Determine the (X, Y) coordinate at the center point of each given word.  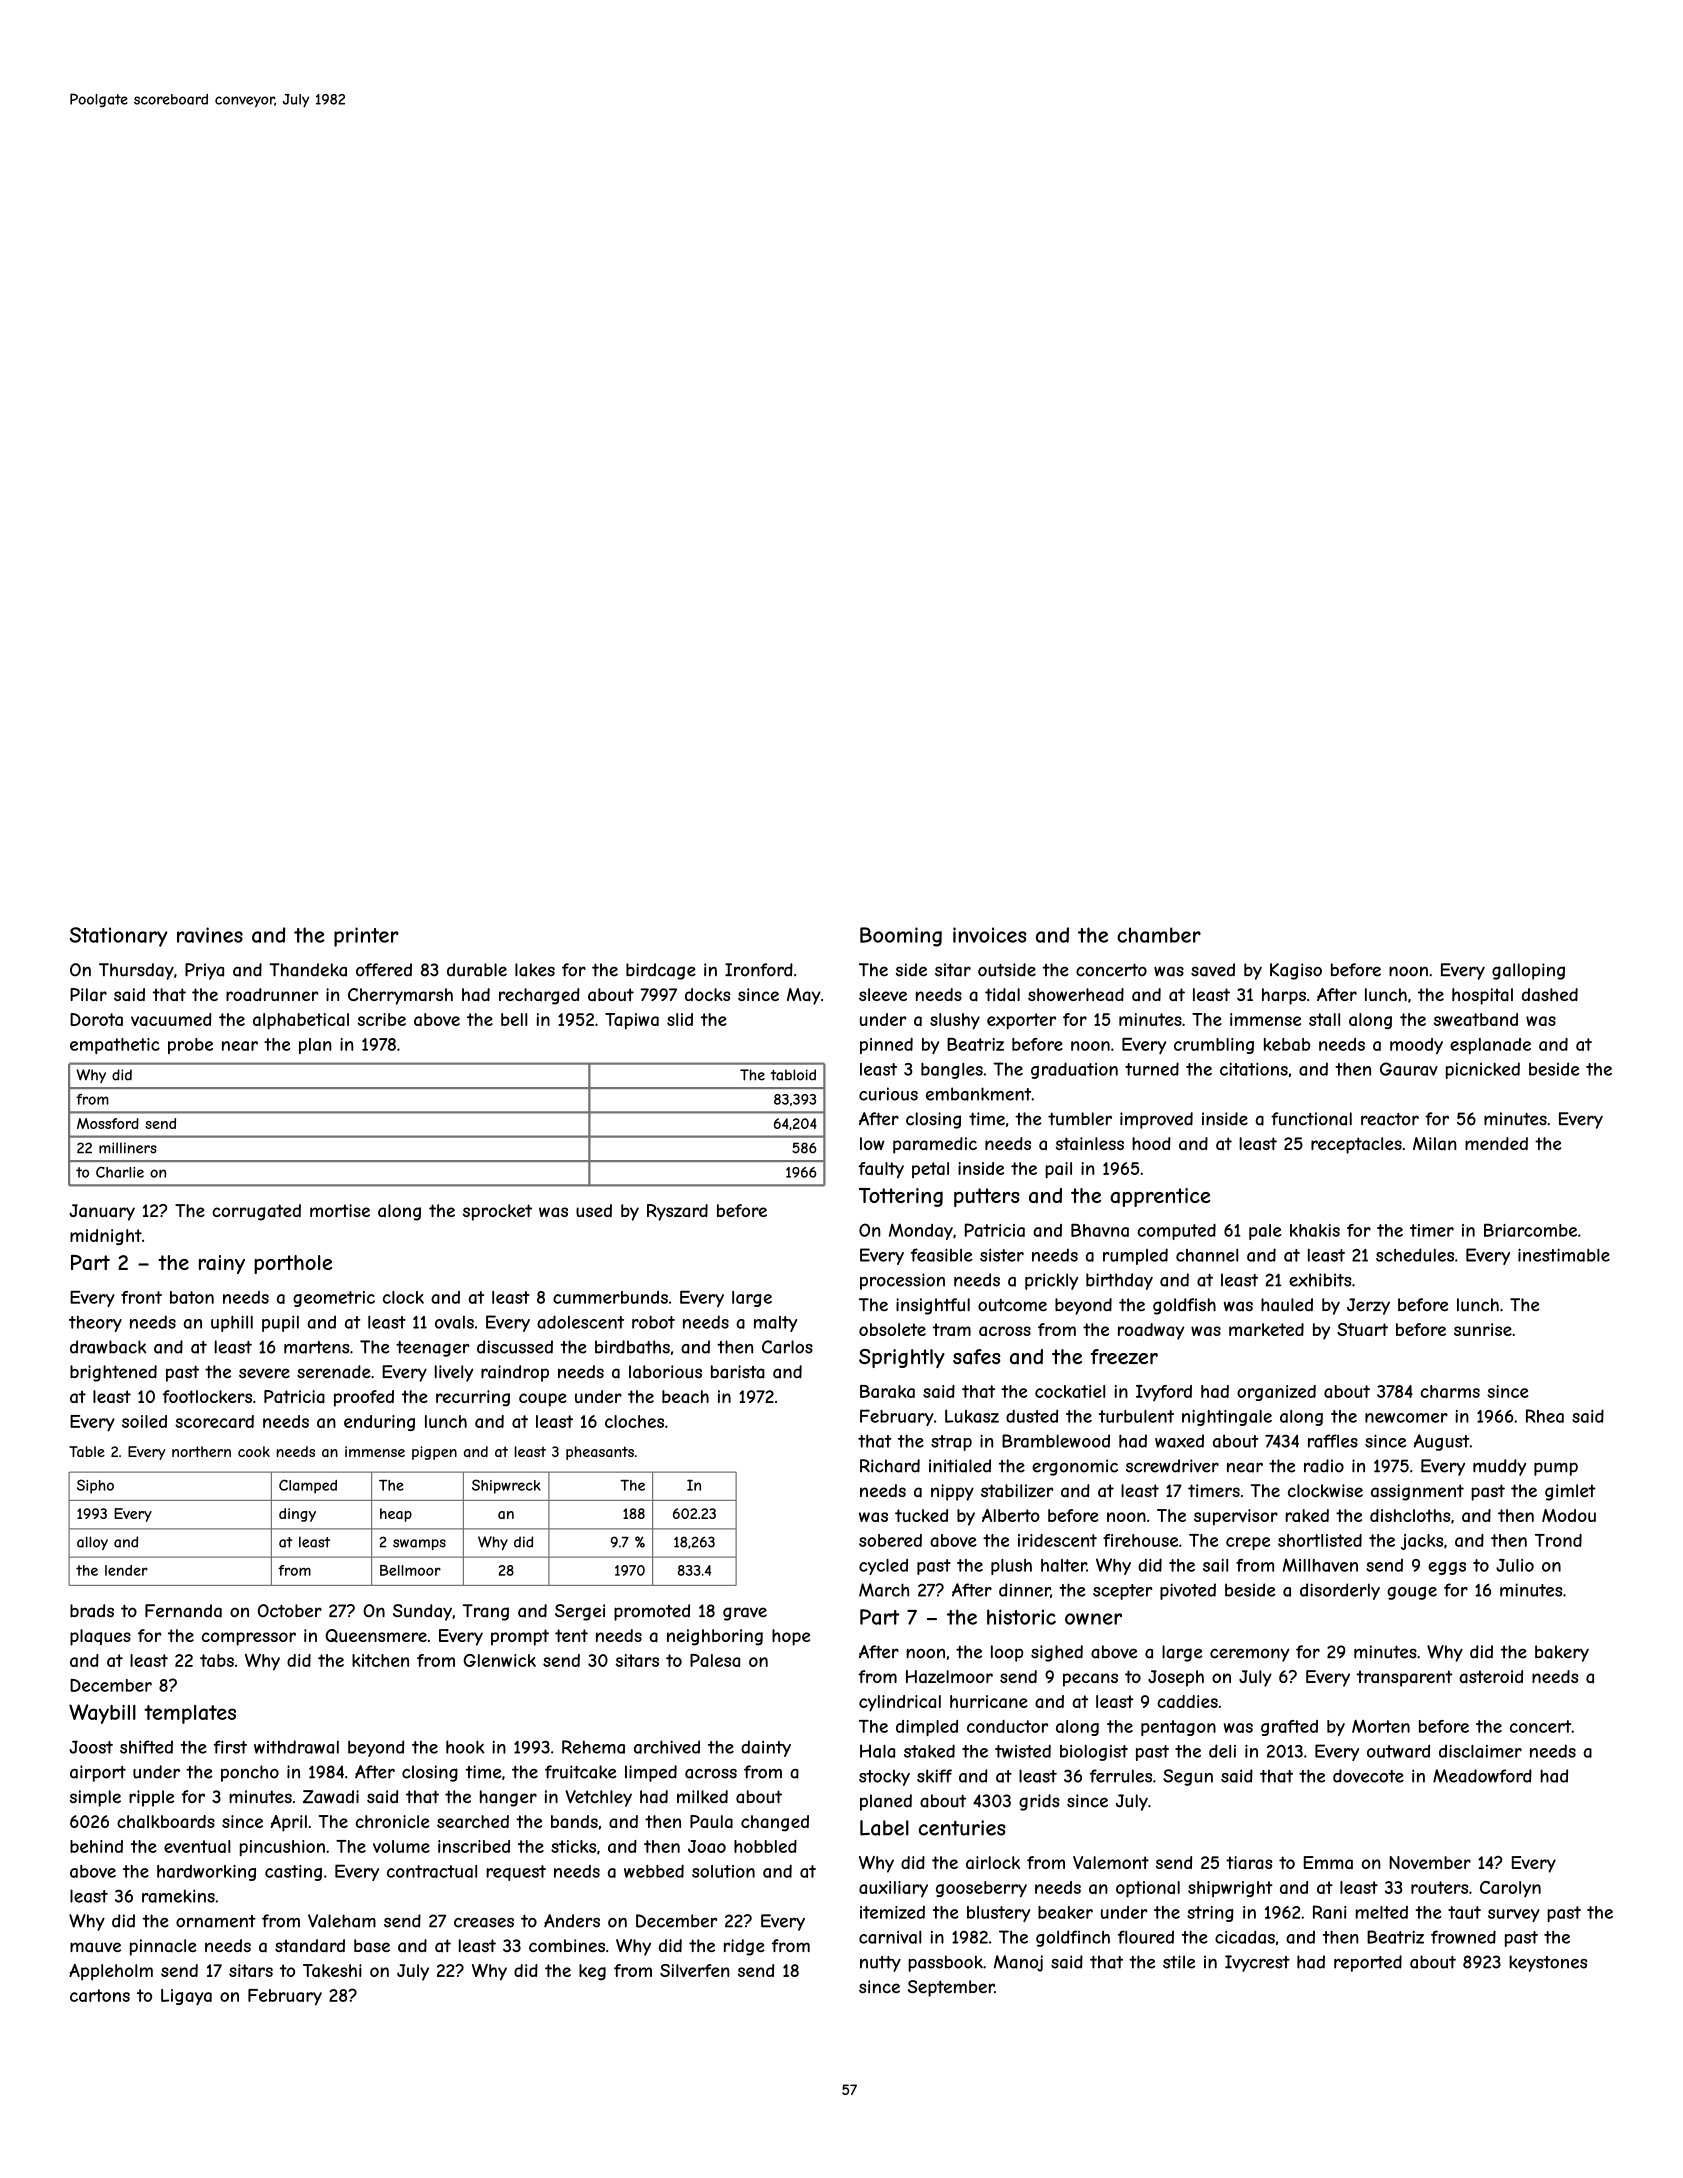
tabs (217, 1660)
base (372, 1946)
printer (366, 937)
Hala (877, 1751)
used (594, 1210)
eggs (1447, 1568)
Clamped (308, 1486)
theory (95, 1324)
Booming (901, 937)
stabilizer (1017, 1490)
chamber (1159, 935)
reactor (1390, 1119)
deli (1222, 1751)
